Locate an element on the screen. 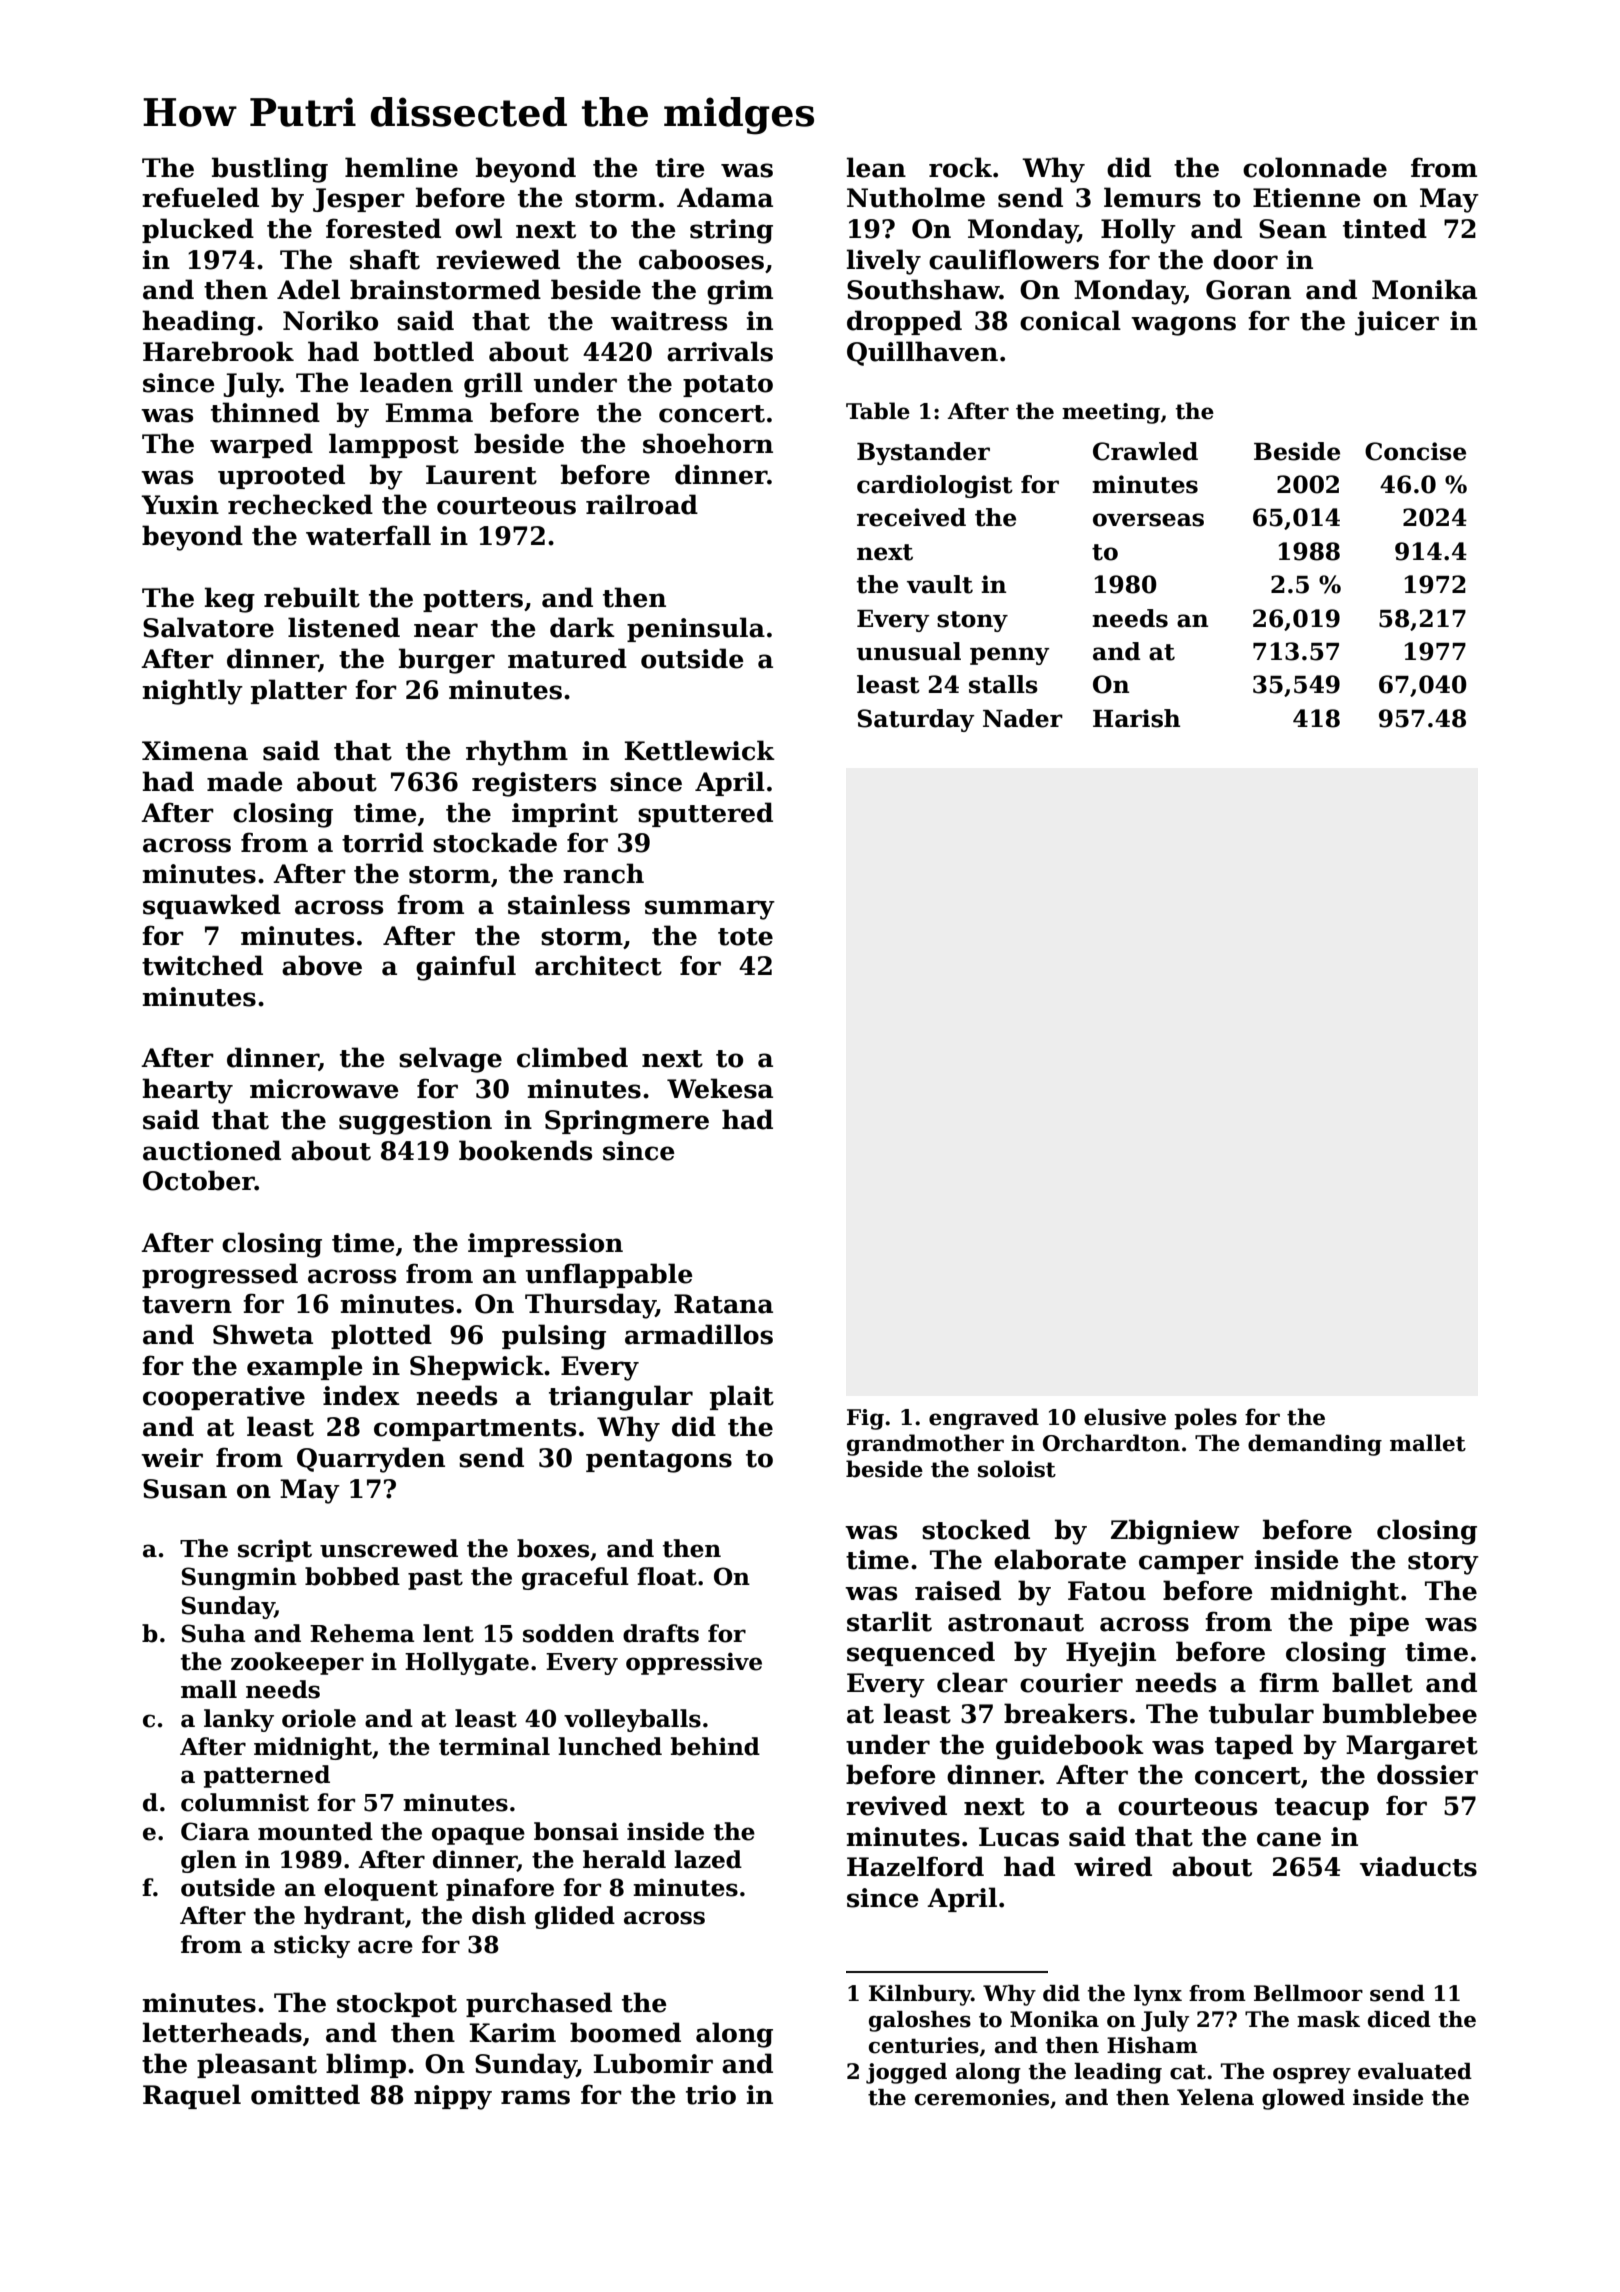 This screenshot has width=1620, height=2292. omitted is located at coordinates (305, 2094).
